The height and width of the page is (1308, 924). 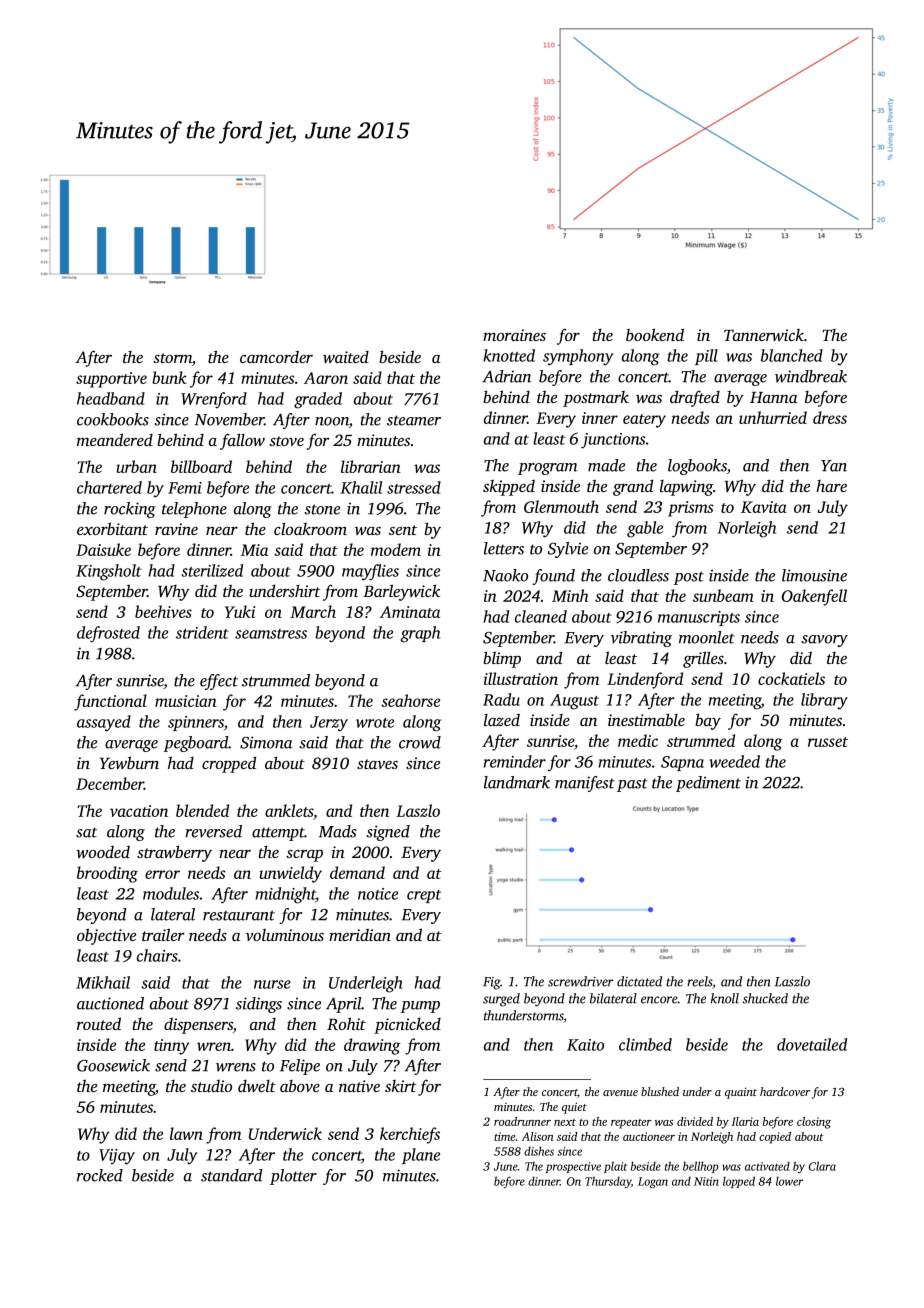 What do you see at coordinates (655, 334) in the page?
I see `bookend` at bounding box center [655, 334].
